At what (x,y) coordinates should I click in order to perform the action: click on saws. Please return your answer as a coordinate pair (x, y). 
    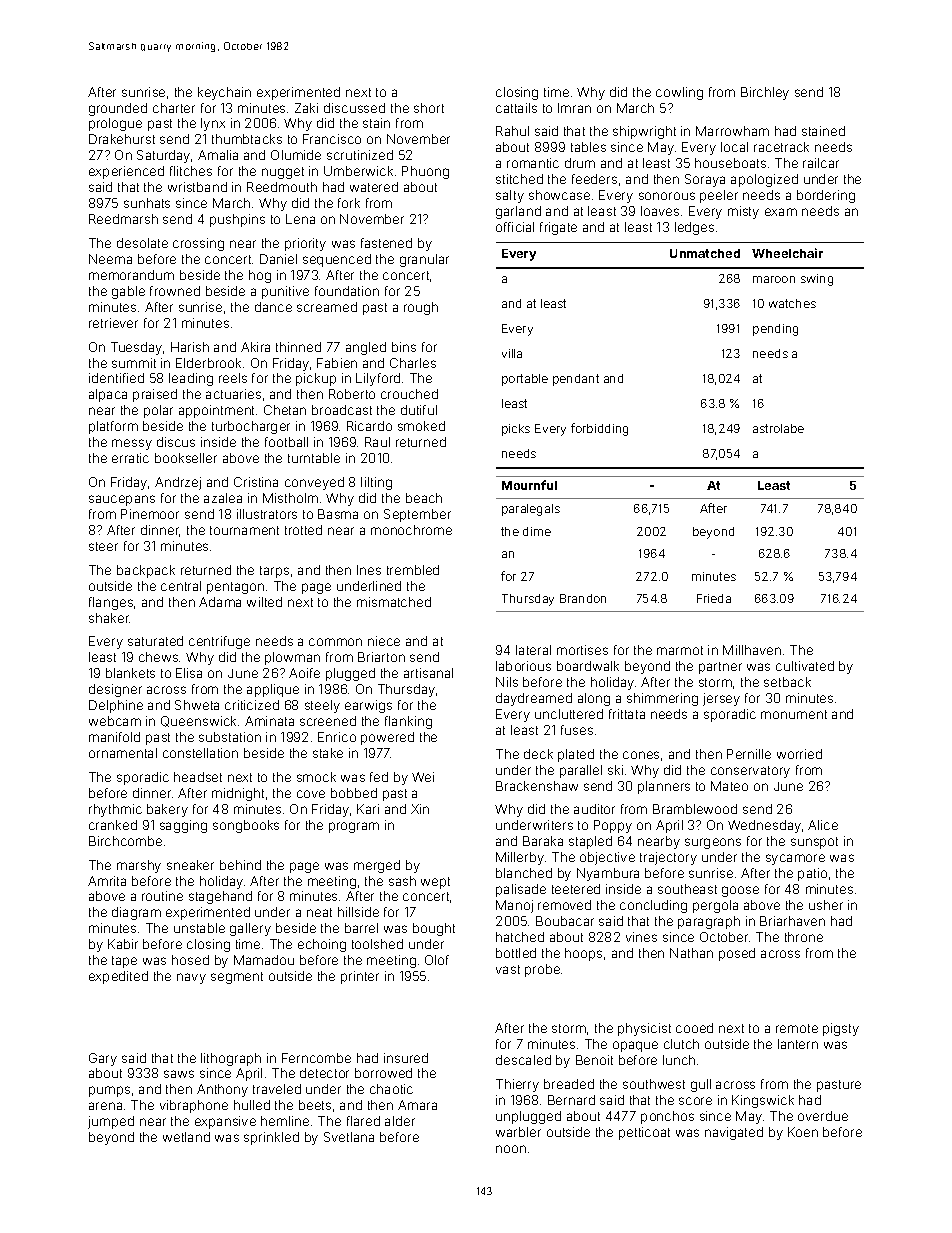
    Looking at the image, I should click on (179, 1074).
